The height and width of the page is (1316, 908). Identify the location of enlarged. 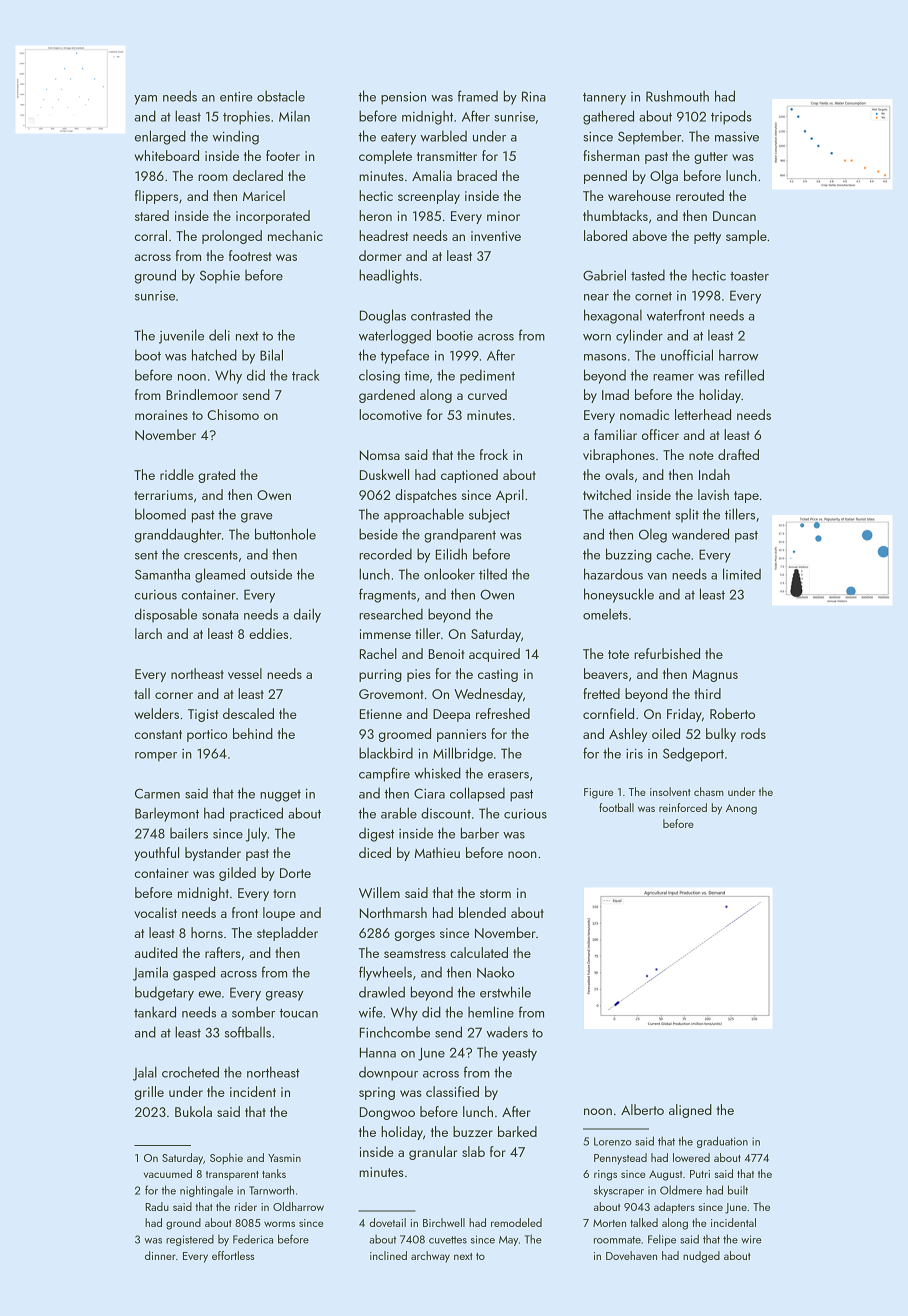
(160, 137).
